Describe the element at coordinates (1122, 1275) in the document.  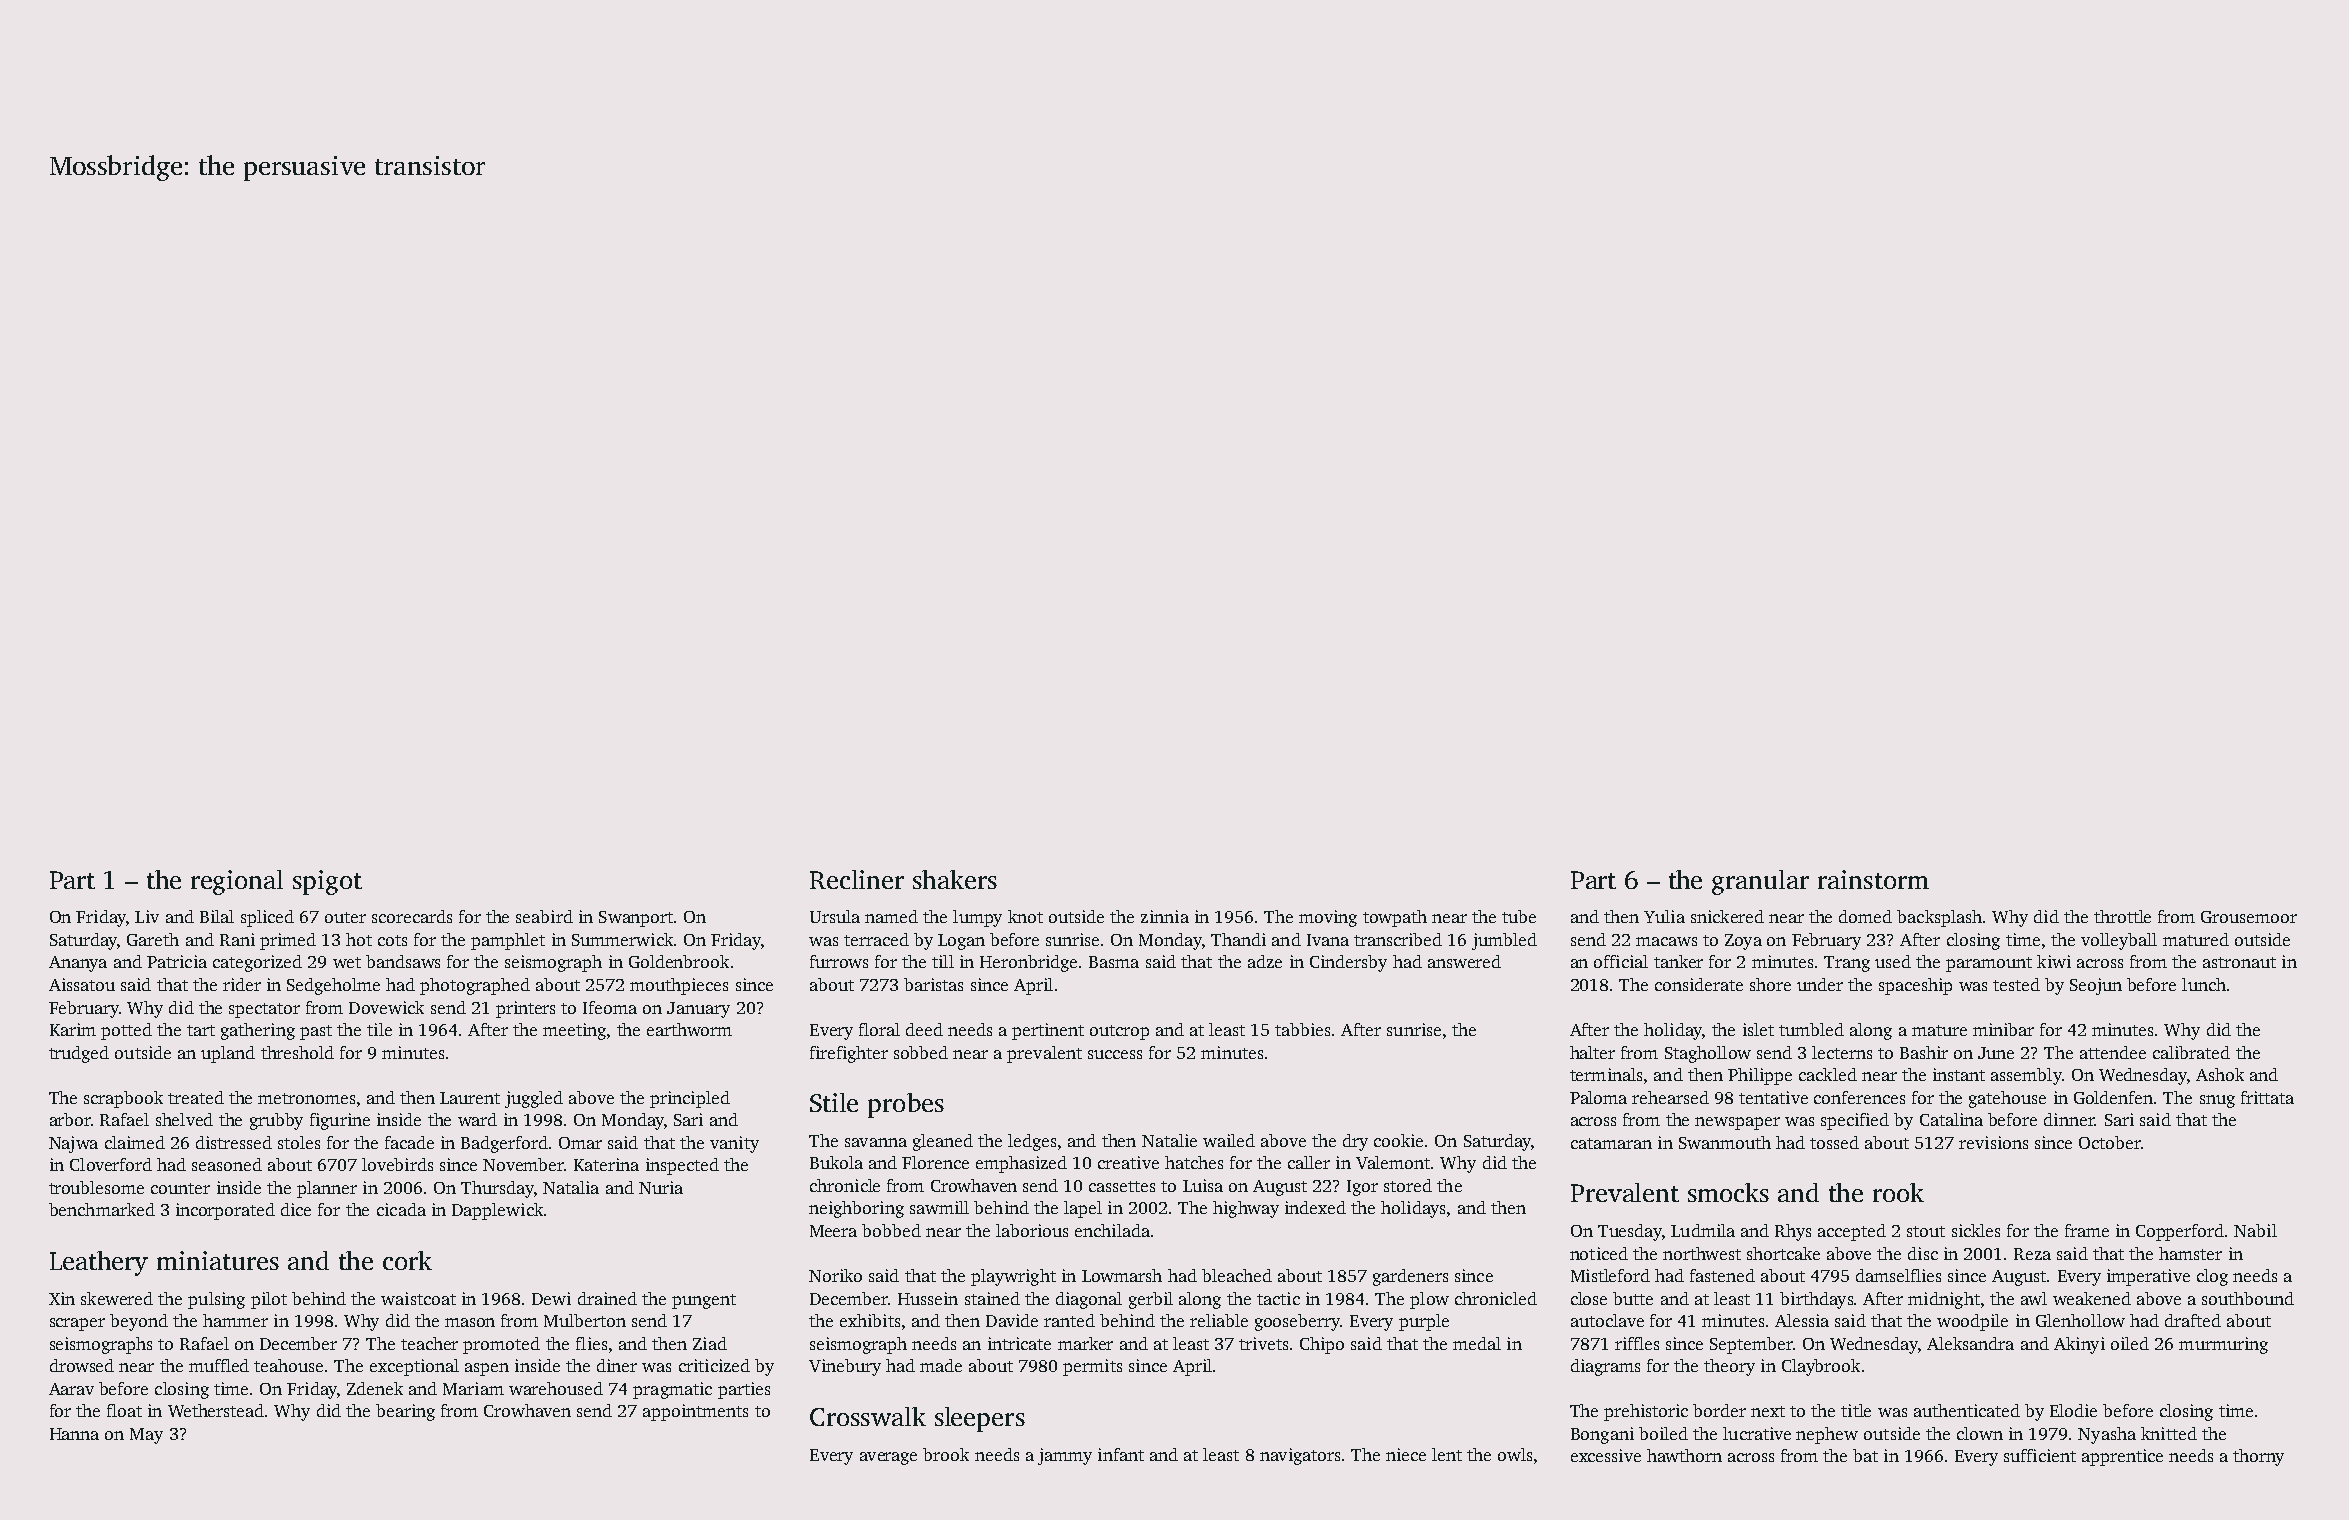
I see `Lowmarsh` at that location.
